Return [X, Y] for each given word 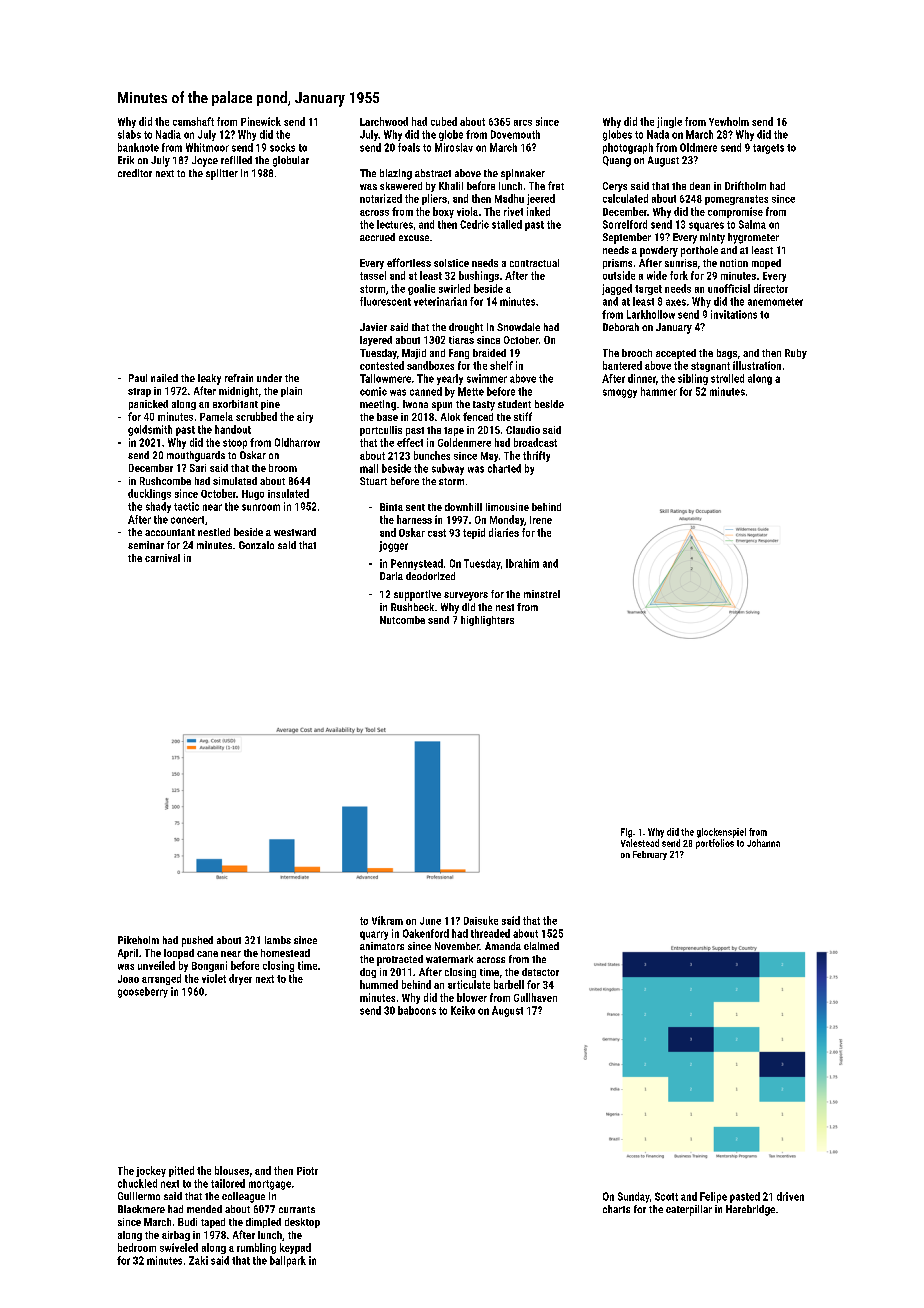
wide [657, 275]
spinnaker [523, 174]
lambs [278, 940]
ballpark [288, 1261]
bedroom [137, 1247]
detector [540, 972]
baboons [417, 1010]
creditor [135, 173]
